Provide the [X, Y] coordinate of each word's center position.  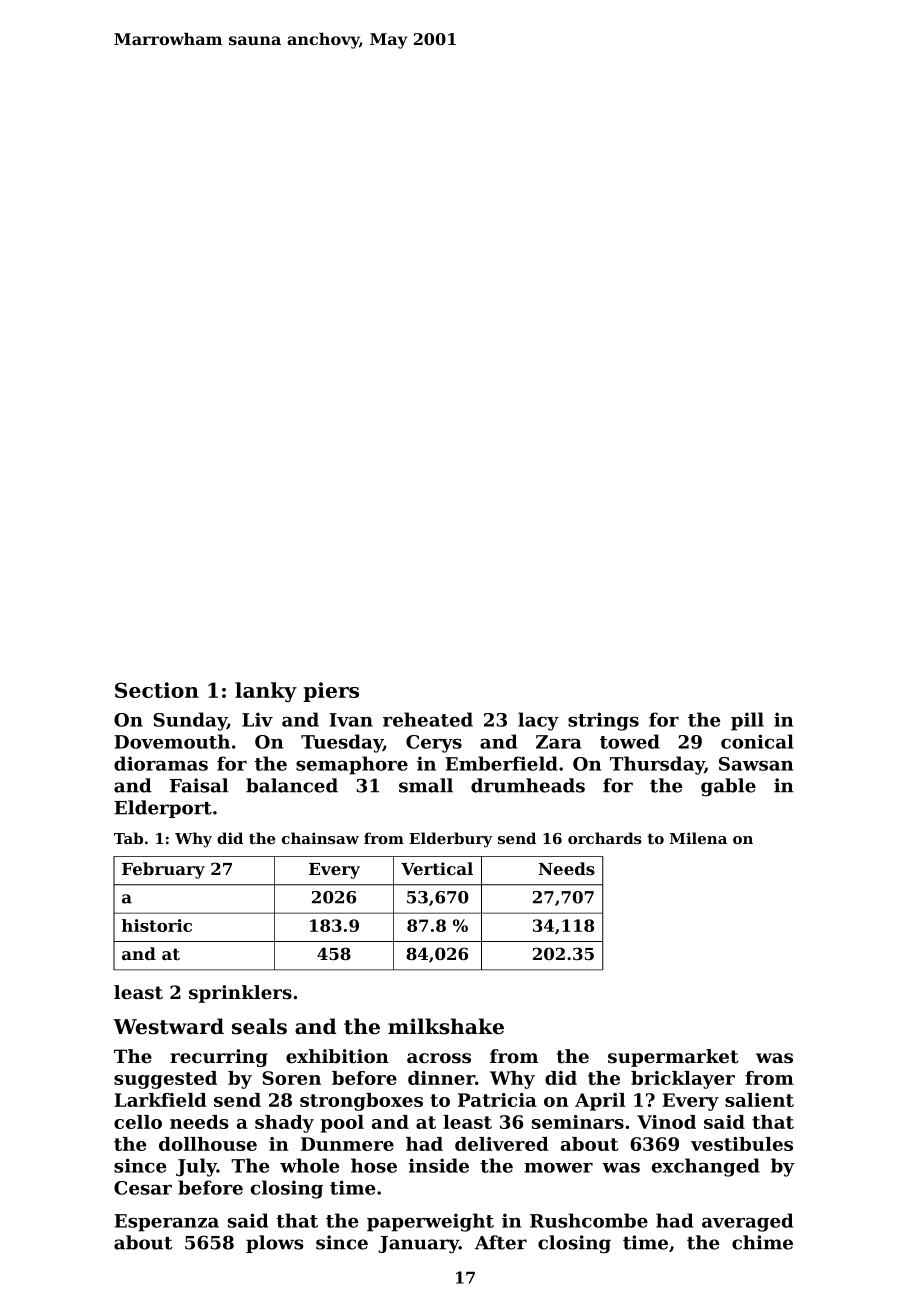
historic [157, 925]
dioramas [161, 763]
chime [762, 1242]
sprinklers [240, 994]
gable [728, 787]
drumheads [528, 785]
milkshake [446, 1026]
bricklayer [683, 1080]
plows [275, 1244]
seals [259, 1026]
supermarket [673, 1058]
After [501, 1242]
